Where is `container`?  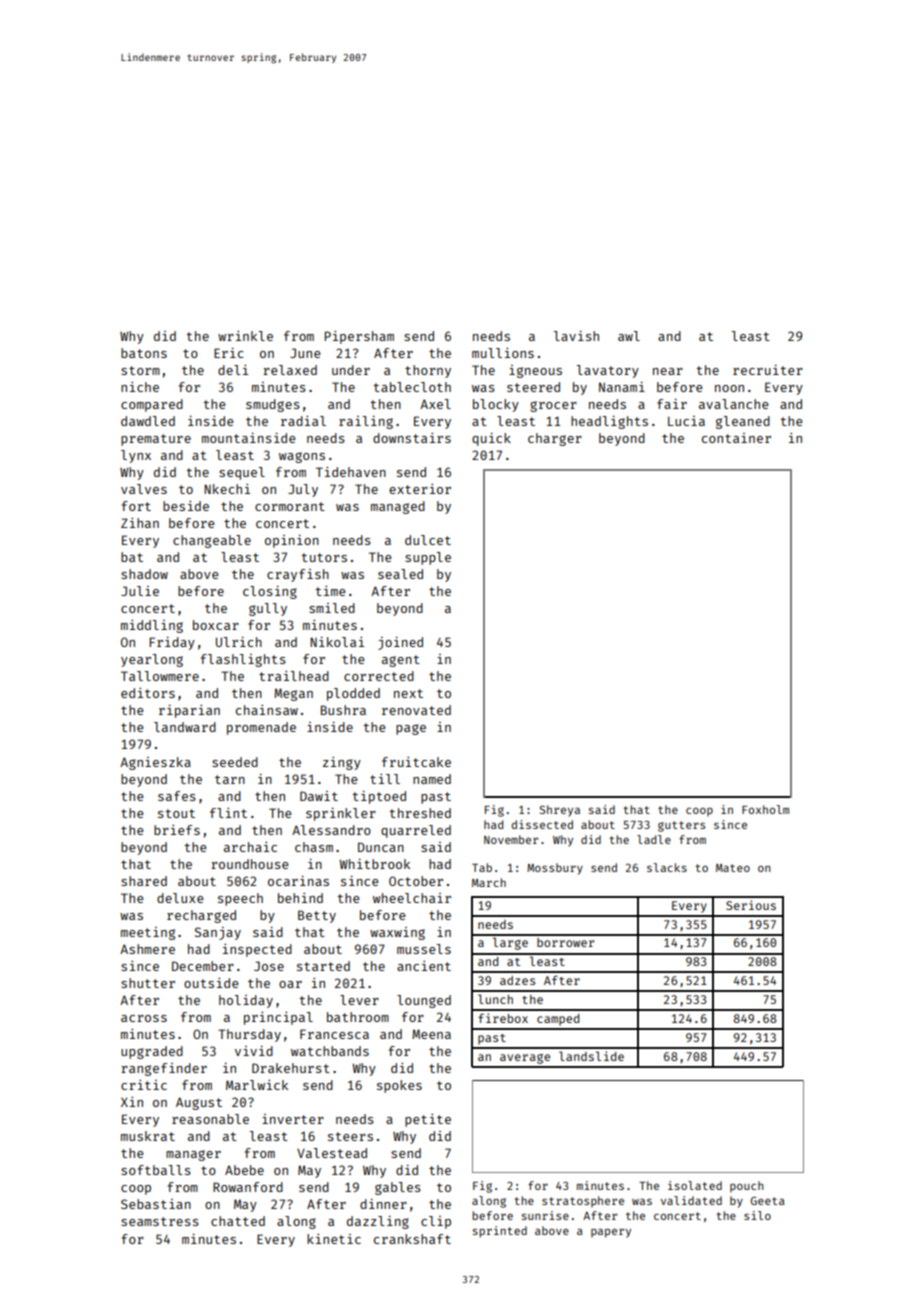
container is located at coordinates (736, 438).
